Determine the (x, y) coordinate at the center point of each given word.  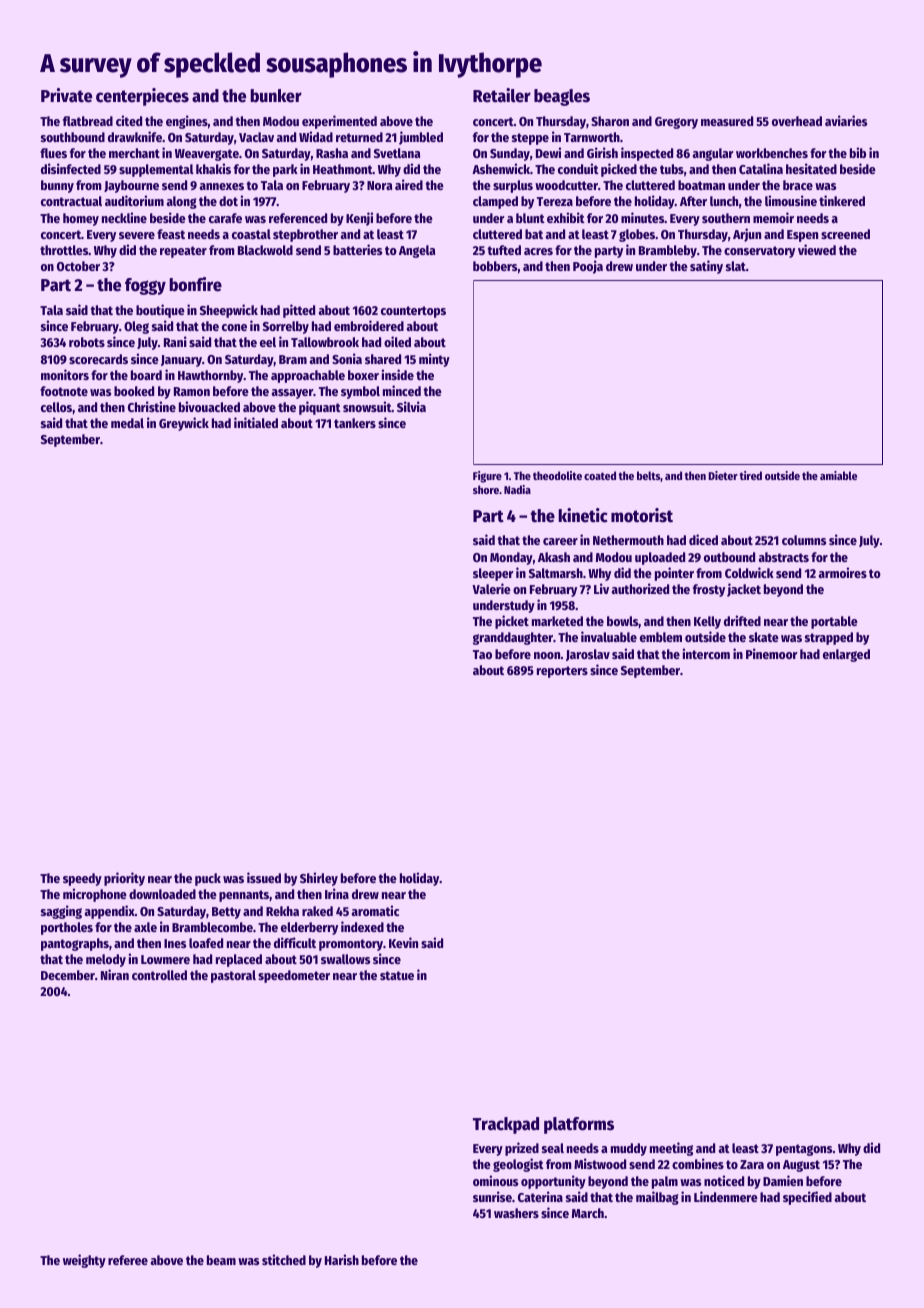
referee (128, 1260)
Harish (342, 1259)
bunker (276, 96)
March (588, 1213)
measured (727, 121)
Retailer (502, 95)
